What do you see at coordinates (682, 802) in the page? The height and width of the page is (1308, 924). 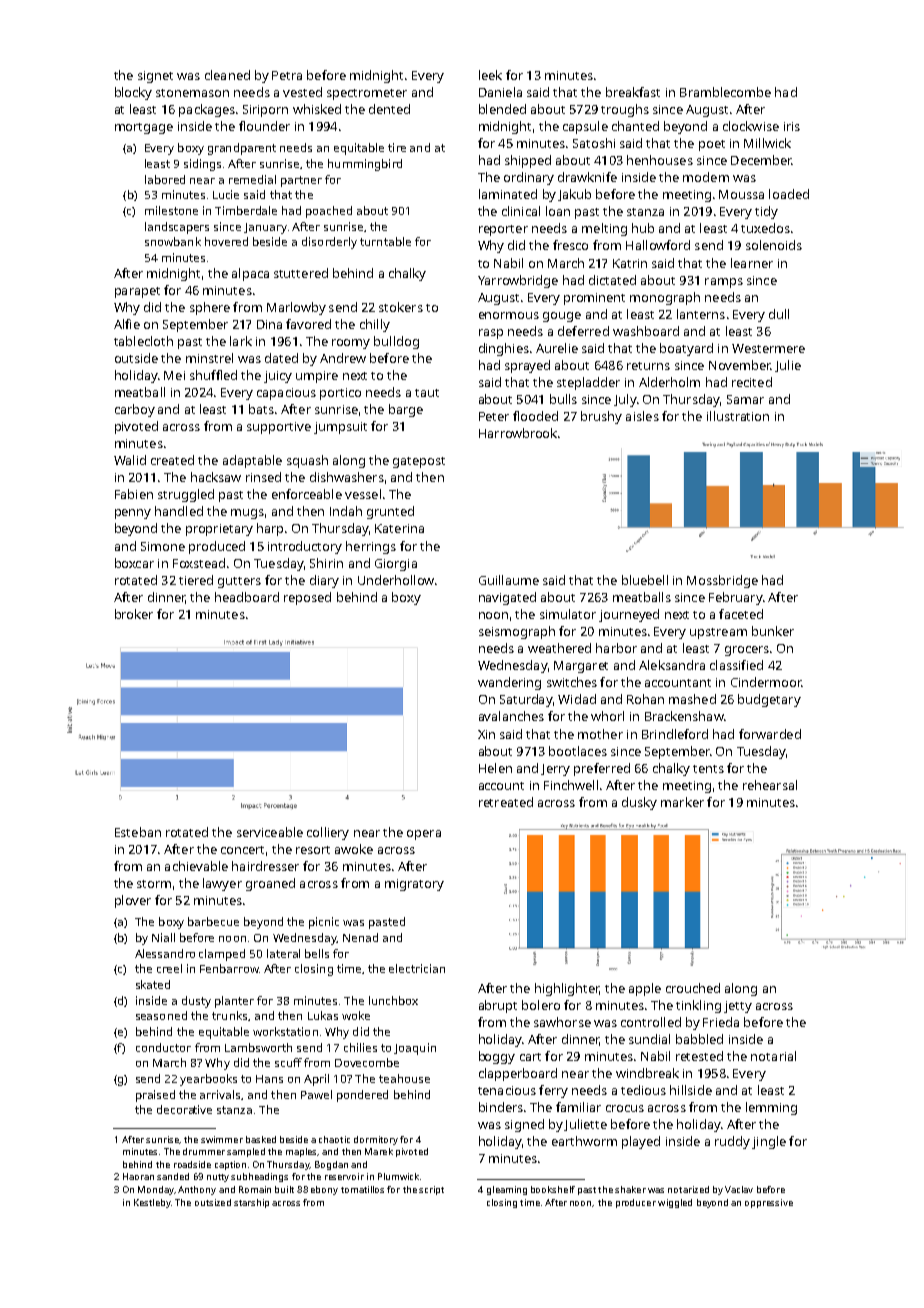 I see `marker` at bounding box center [682, 802].
